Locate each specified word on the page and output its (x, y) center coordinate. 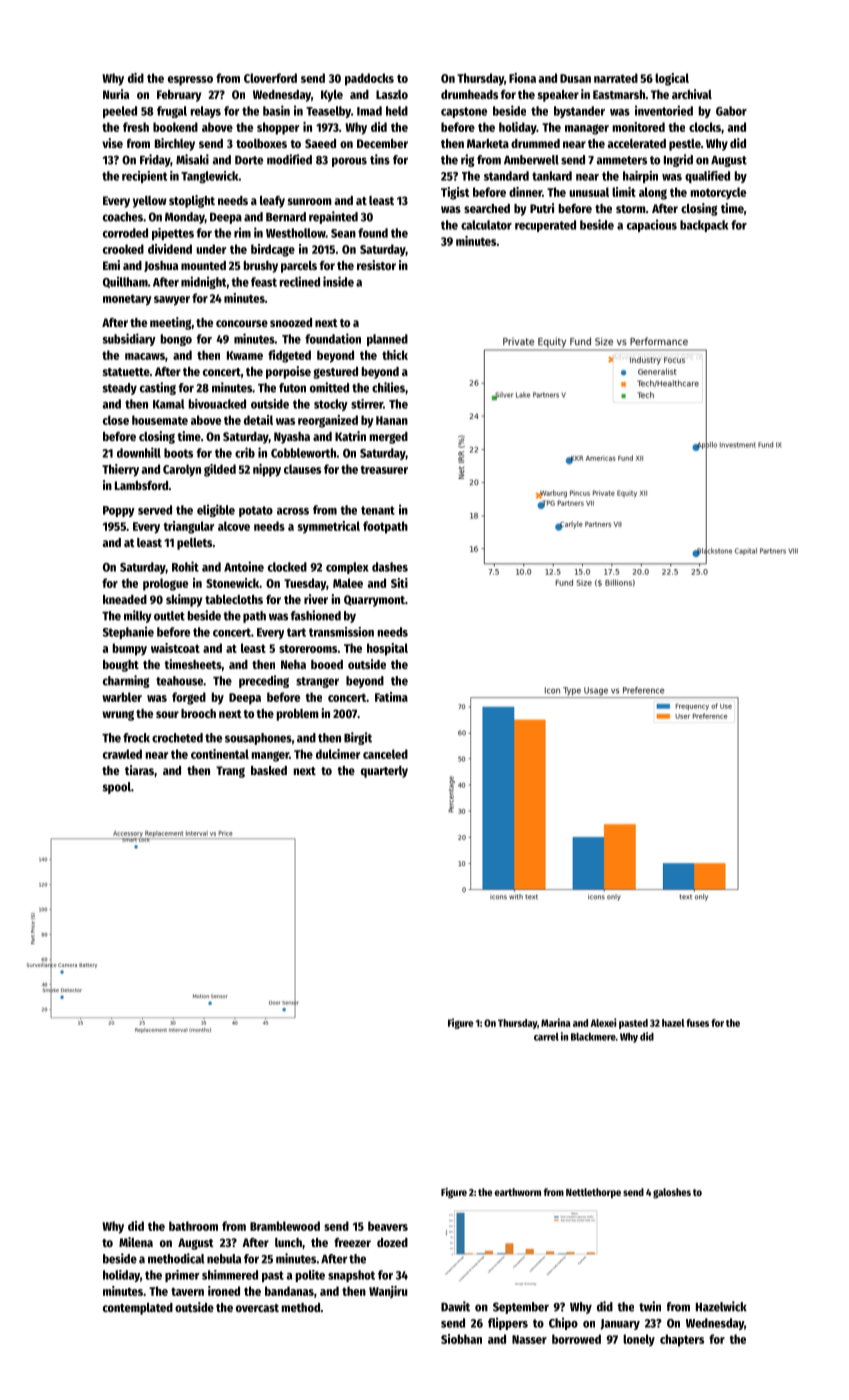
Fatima (391, 697)
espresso (190, 81)
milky (138, 616)
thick (395, 355)
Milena (136, 1242)
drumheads (469, 94)
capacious (652, 225)
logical (672, 79)
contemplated (138, 1309)
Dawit (455, 1306)
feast (264, 282)
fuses (697, 1023)
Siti (399, 583)
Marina (555, 1022)
